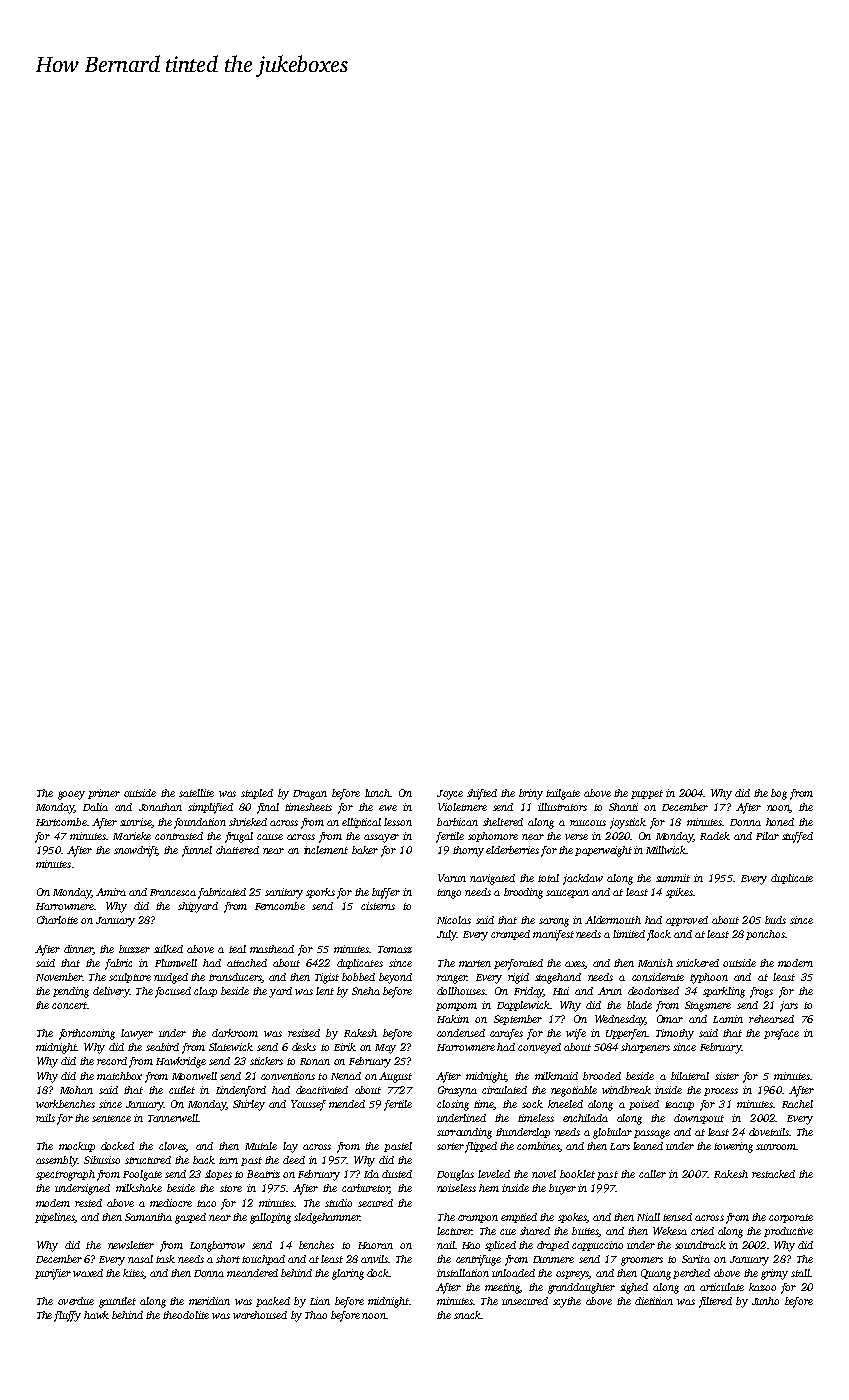 The height and width of the screenshot is (1400, 849). Describe the element at coordinates (679, 893) in the screenshot. I see `spikes` at that location.
